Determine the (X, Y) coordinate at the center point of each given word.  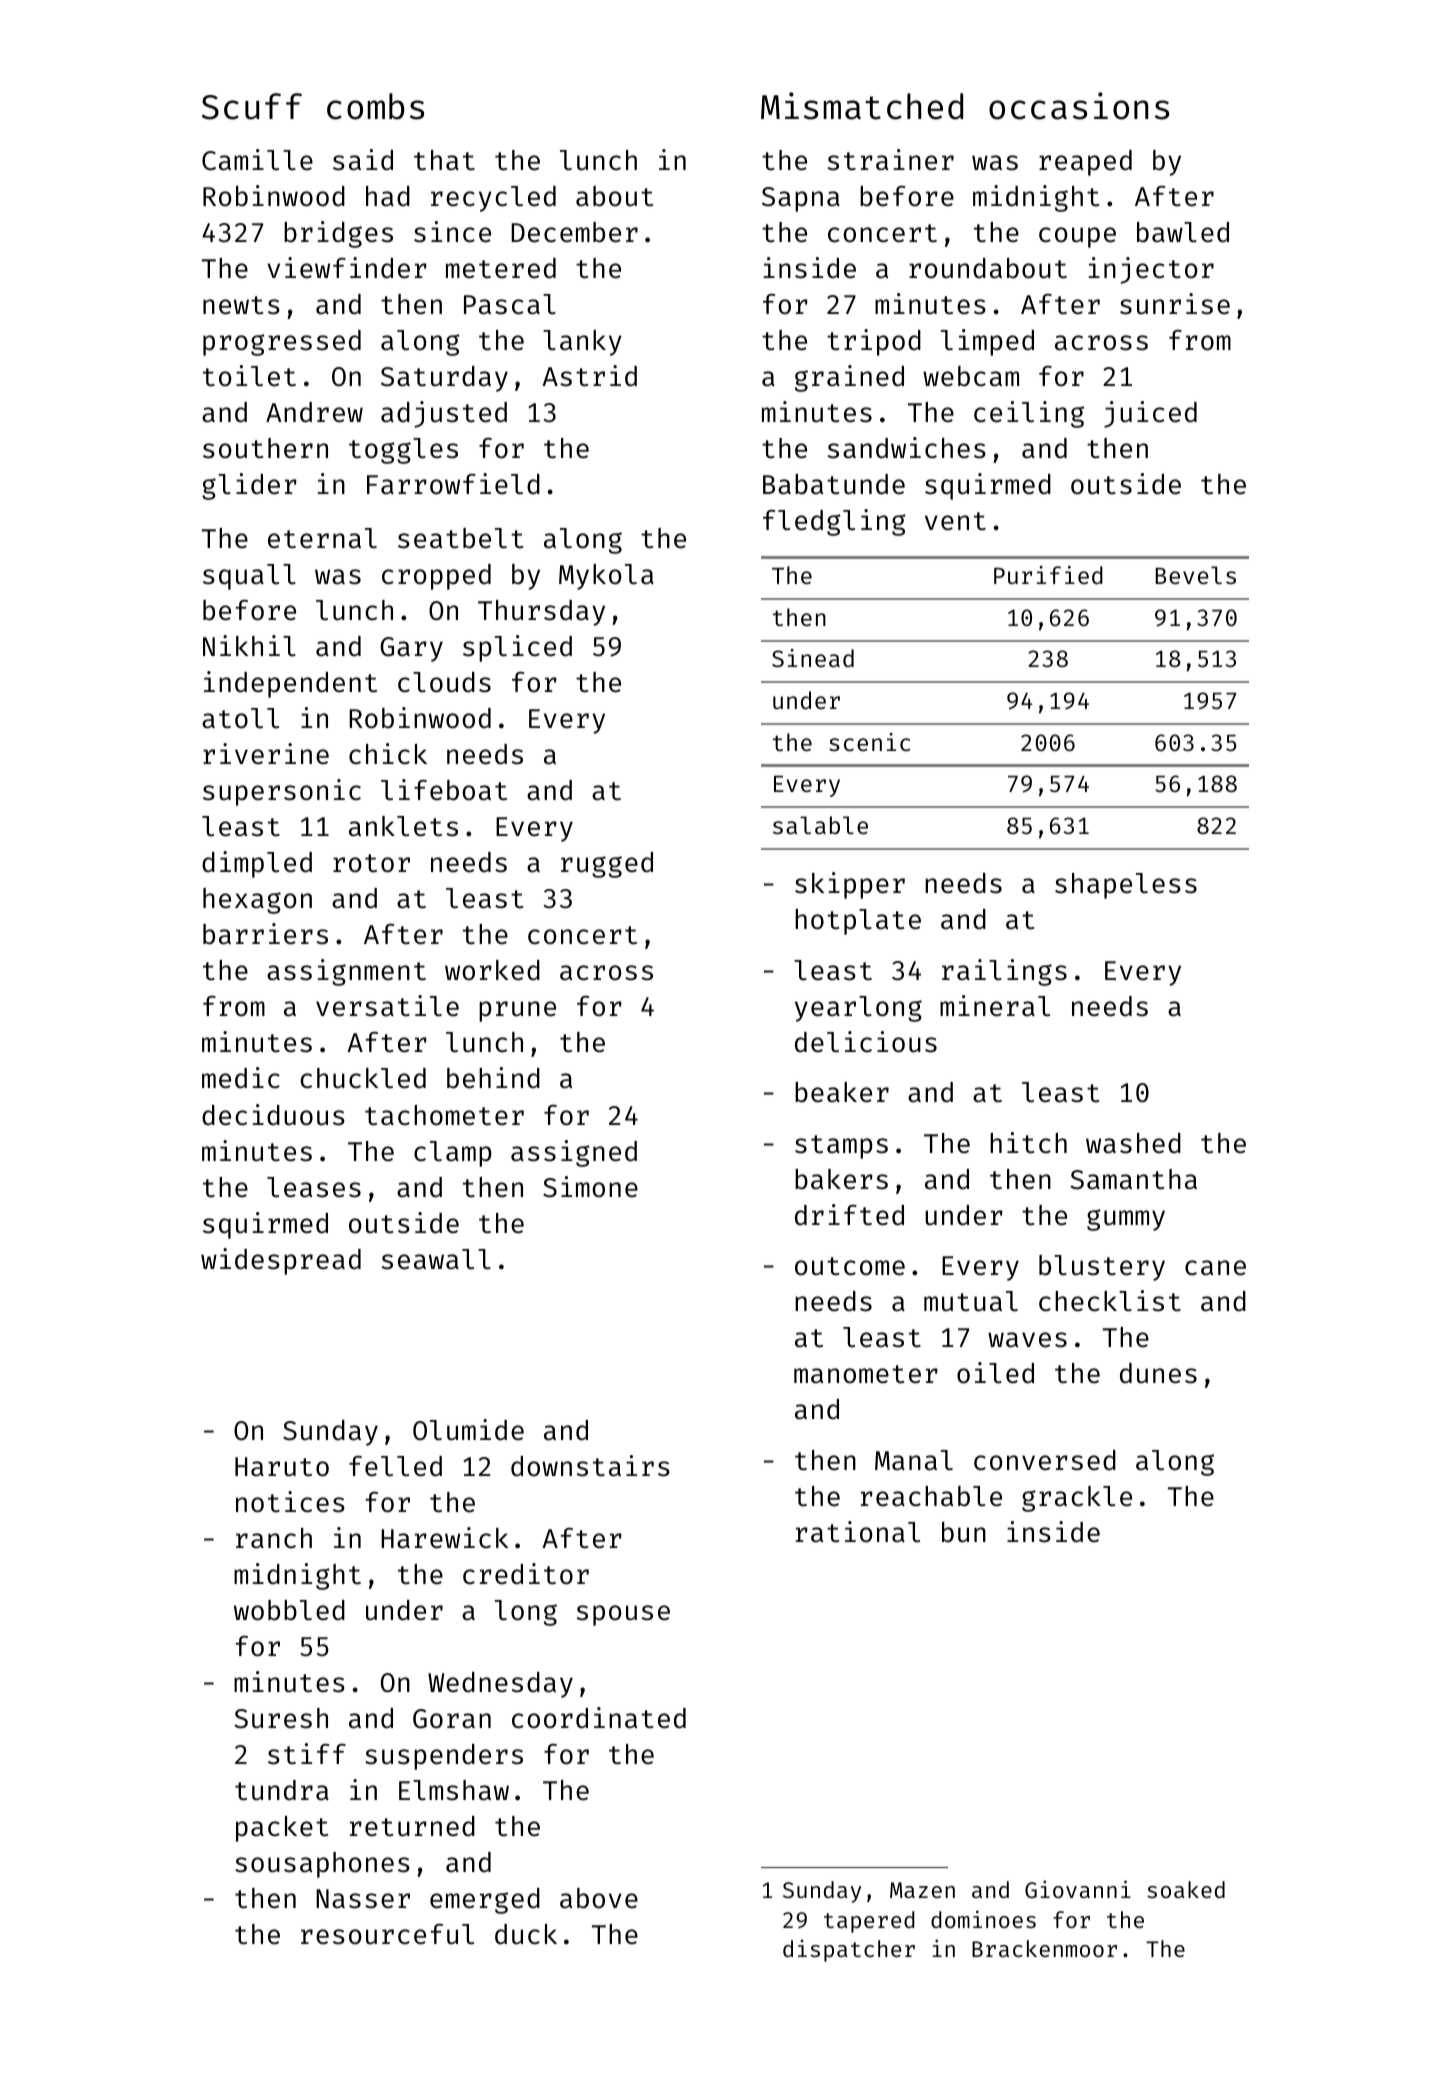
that (444, 160)
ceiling (1029, 414)
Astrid (589, 376)
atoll (240, 718)
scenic (869, 742)
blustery (1102, 1268)
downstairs (590, 1466)
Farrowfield (453, 484)
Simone (590, 1187)
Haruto (282, 1467)
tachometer (444, 1115)
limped (987, 342)
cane (1215, 1268)
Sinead (813, 658)
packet (282, 1829)
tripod (874, 342)
